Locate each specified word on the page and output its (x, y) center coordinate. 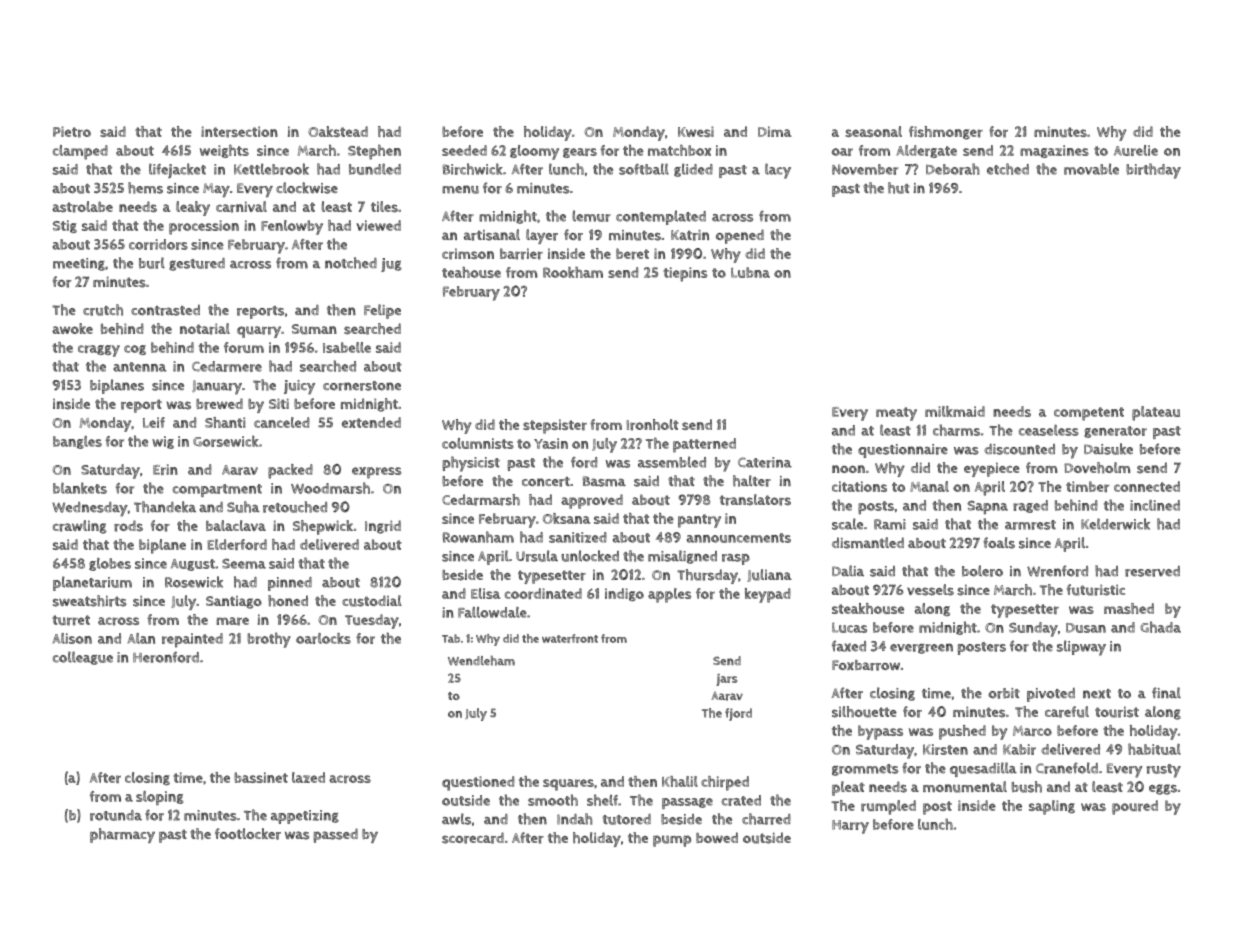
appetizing (305, 817)
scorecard (473, 838)
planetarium (92, 583)
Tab (451, 638)
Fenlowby (292, 227)
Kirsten (945, 749)
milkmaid (955, 411)
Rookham (573, 272)
